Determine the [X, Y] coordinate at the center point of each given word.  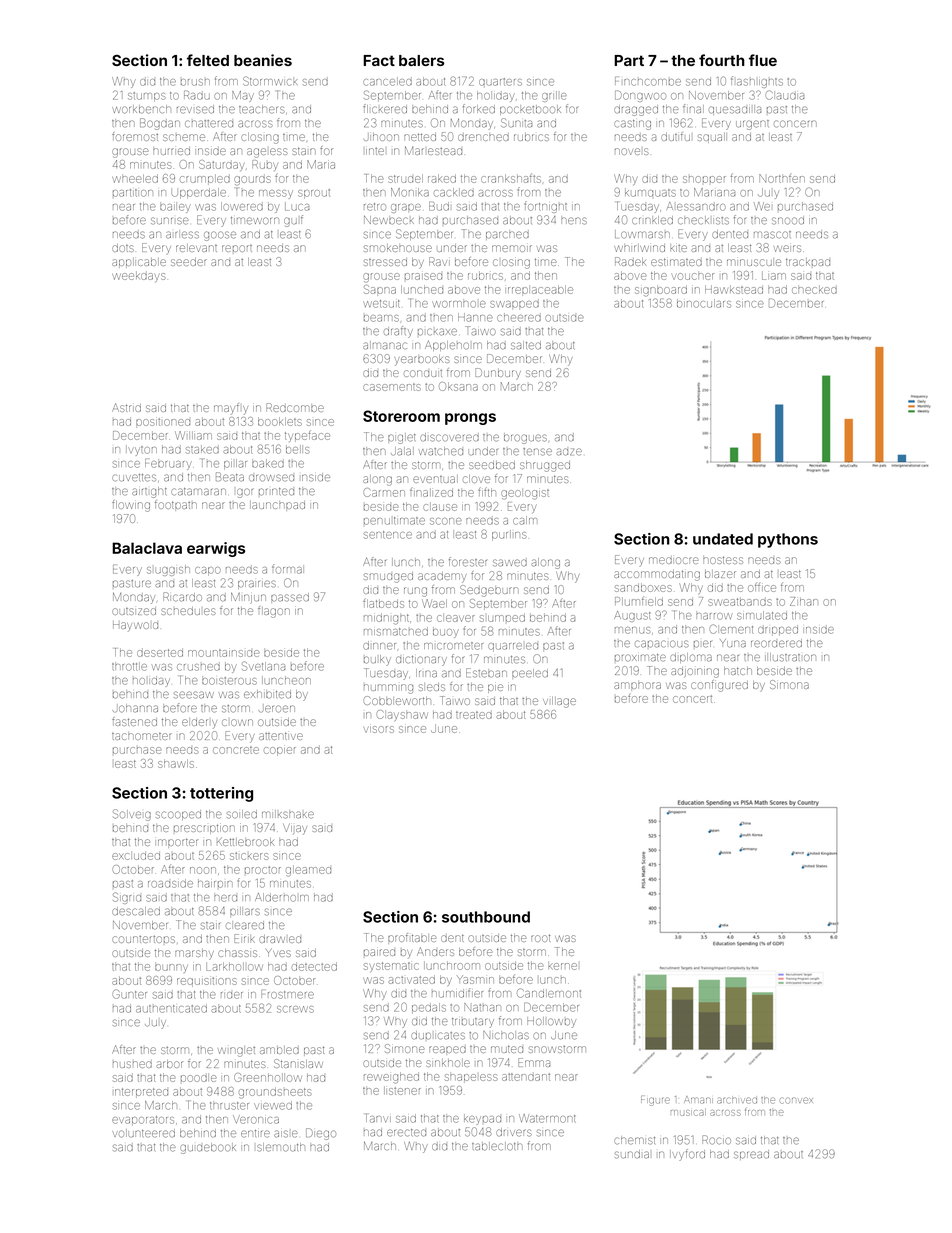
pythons [788, 540]
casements [392, 387]
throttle [129, 666]
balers [421, 60]
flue [763, 60]
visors [379, 729]
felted [208, 60]
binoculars [704, 303]
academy [442, 577]
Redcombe [295, 407]
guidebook [208, 1148]
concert [692, 699]
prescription [204, 829]
